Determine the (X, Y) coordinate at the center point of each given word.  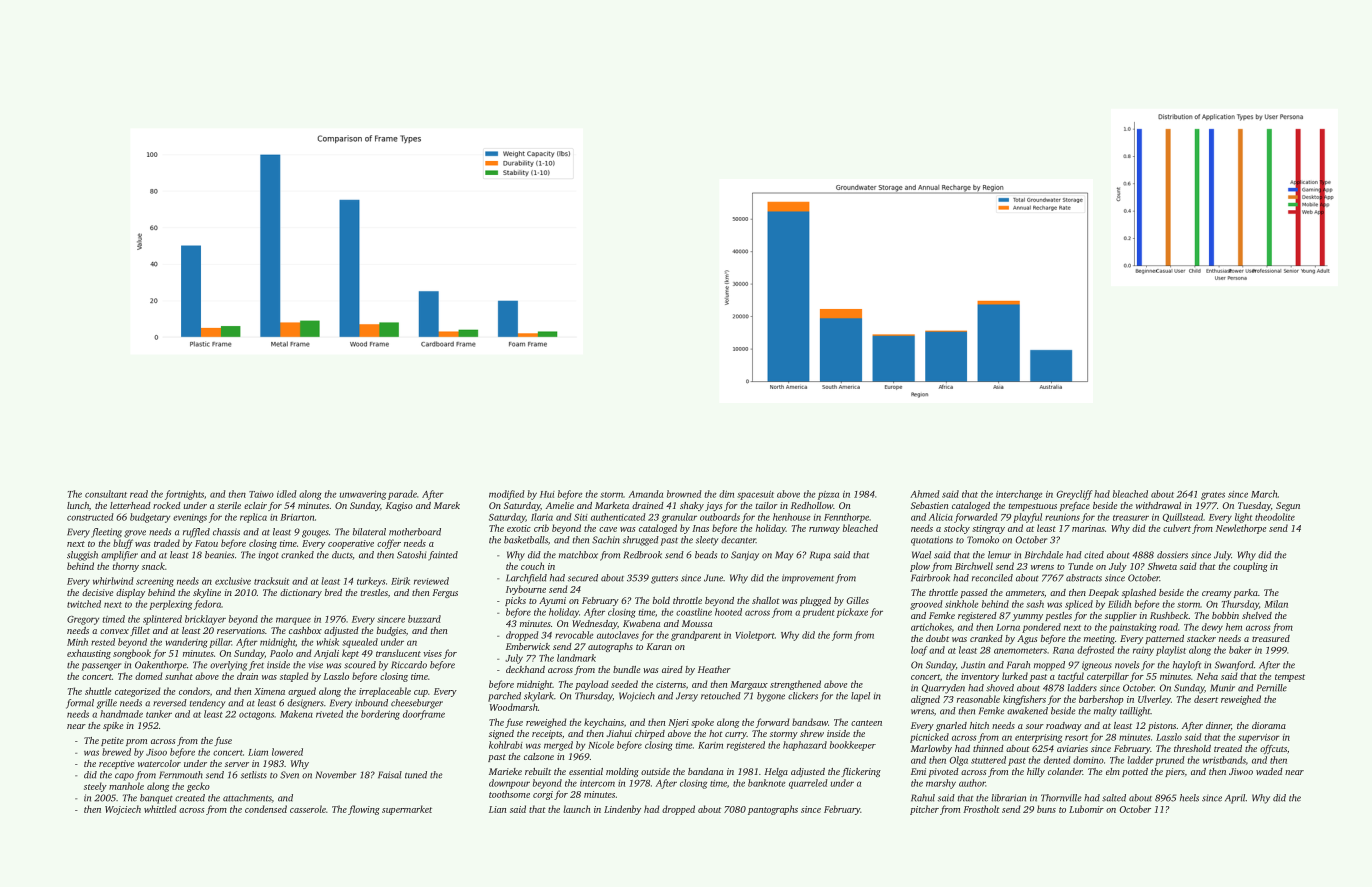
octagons (256, 716)
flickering (861, 772)
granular (679, 518)
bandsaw (810, 722)
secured (583, 578)
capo (124, 777)
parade (402, 495)
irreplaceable (385, 692)
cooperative (351, 544)
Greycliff (1075, 495)
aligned (925, 700)
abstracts (1084, 578)
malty (1105, 712)
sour (1035, 726)
